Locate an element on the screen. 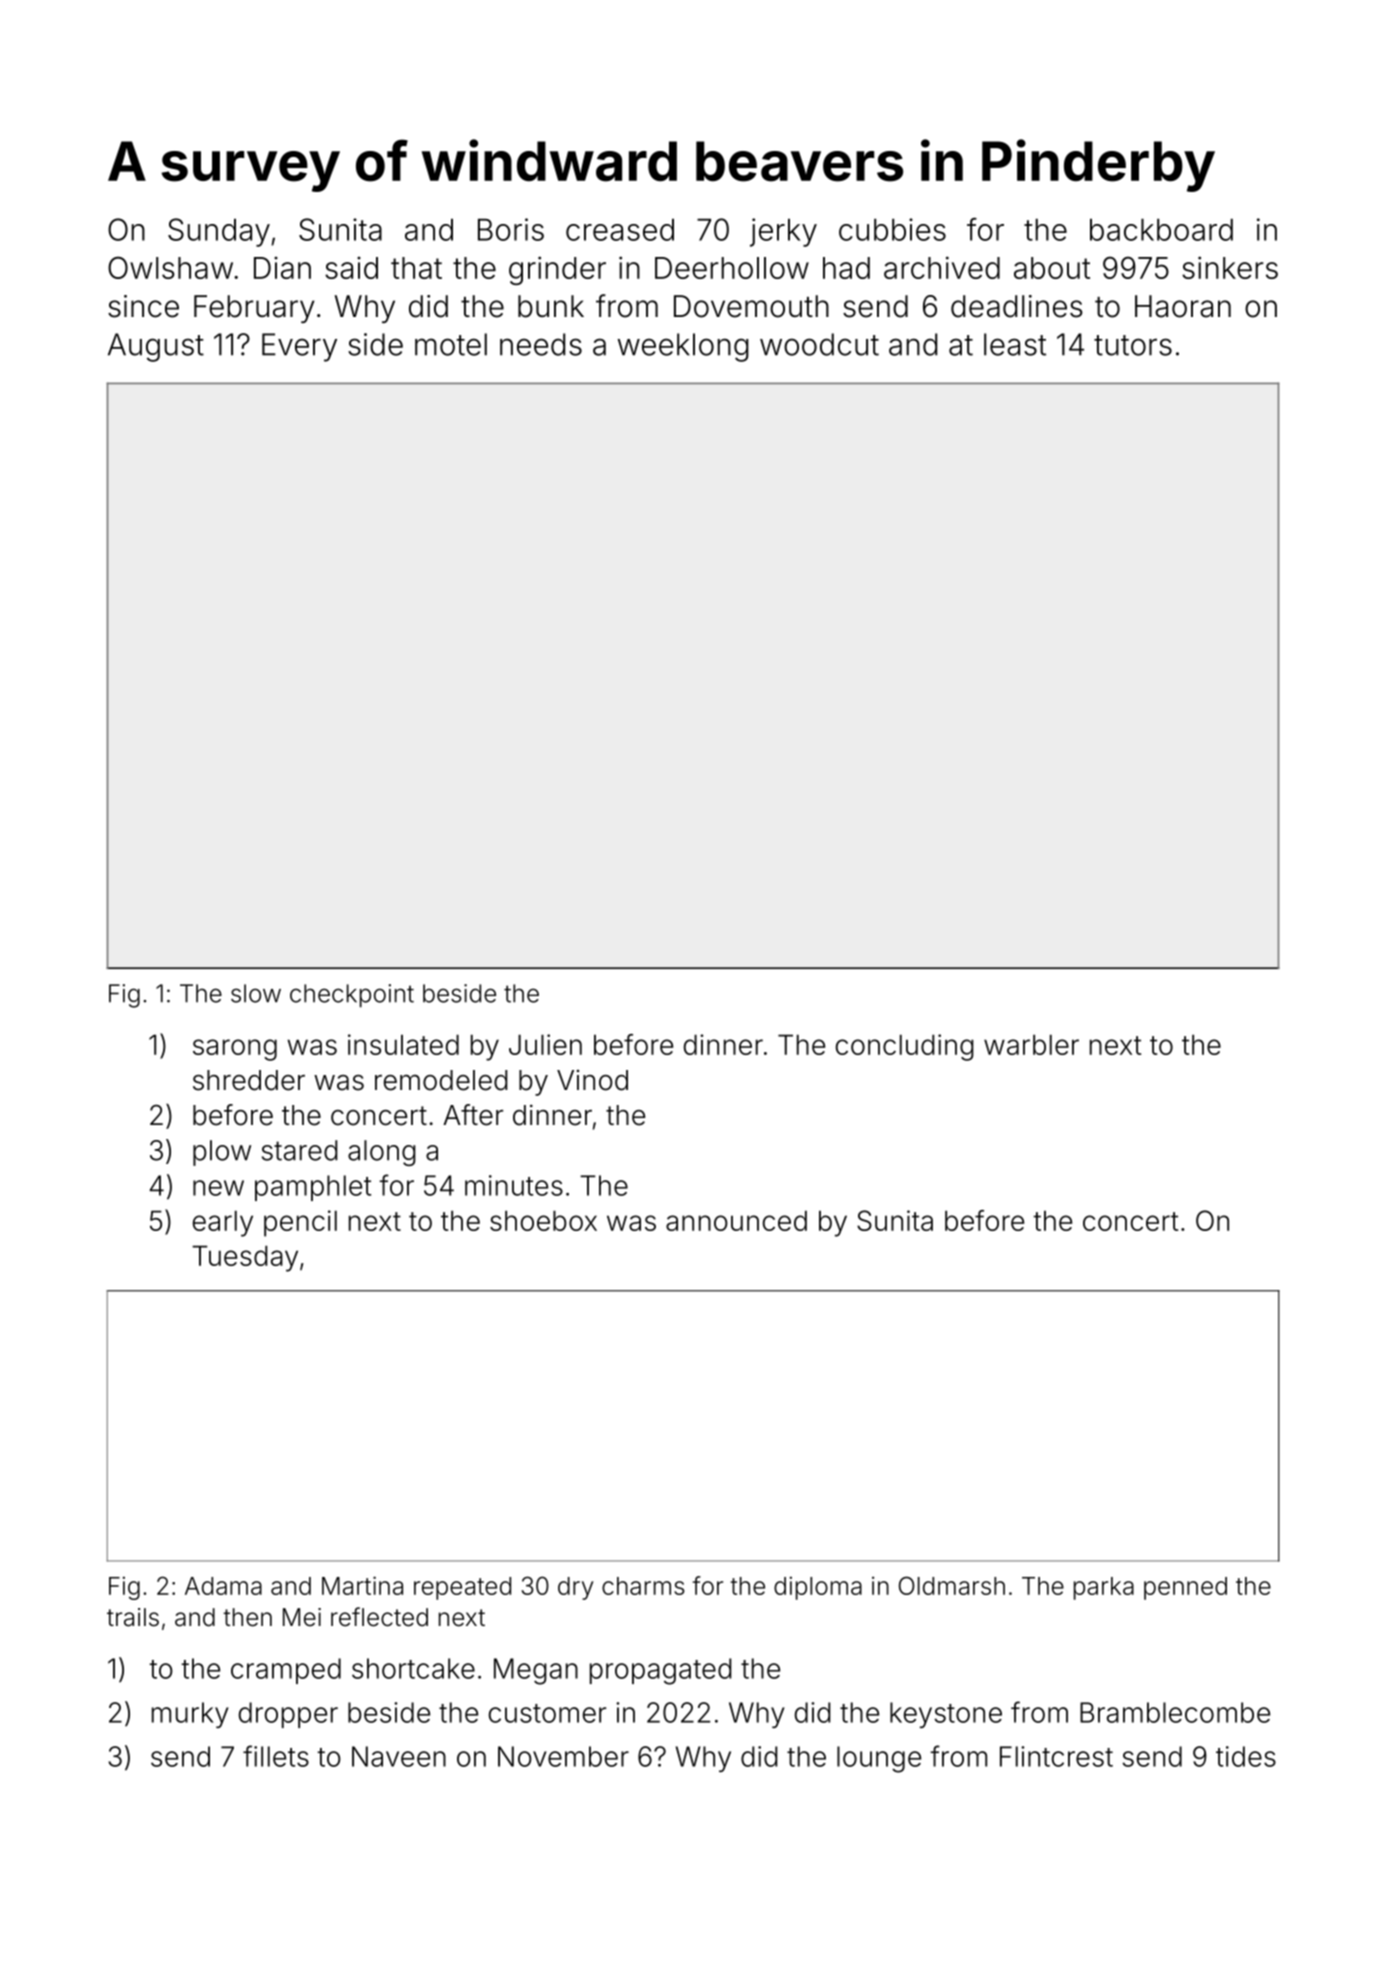 Image resolution: width=1386 pixels, height=1969 pixels. concluding is located at coordinates (905, 1047).
